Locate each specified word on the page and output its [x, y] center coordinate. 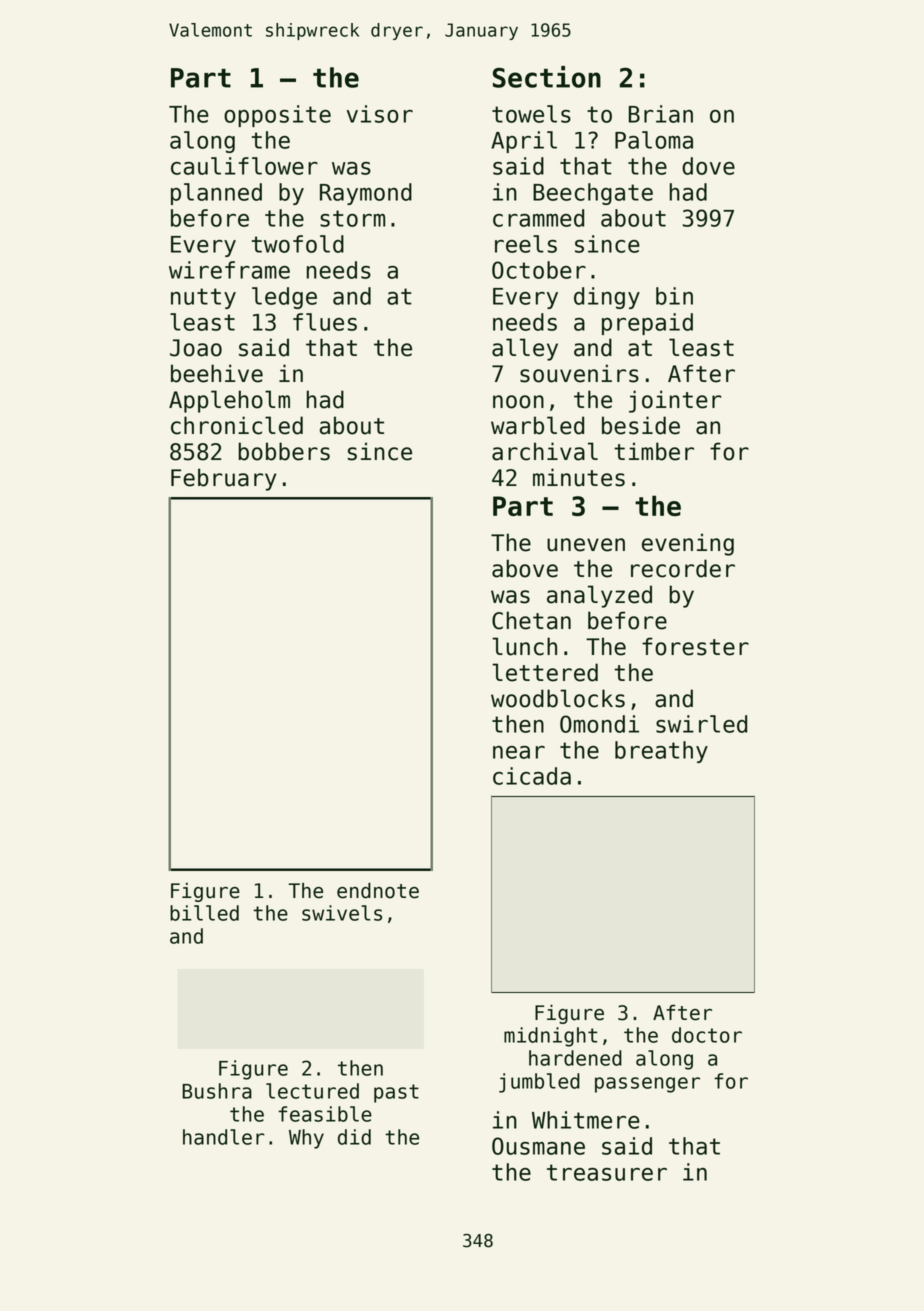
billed [204, 913]
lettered [545, 672]
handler [224, 1137]
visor [380, 114]
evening [688, 544]
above [525, 568]
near [519, 752]
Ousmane [538, 1146]
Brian [661, 114]
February [224, 479]
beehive [217, 373]
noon [518, 402]
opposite [277, 116]
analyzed [599, 596]
